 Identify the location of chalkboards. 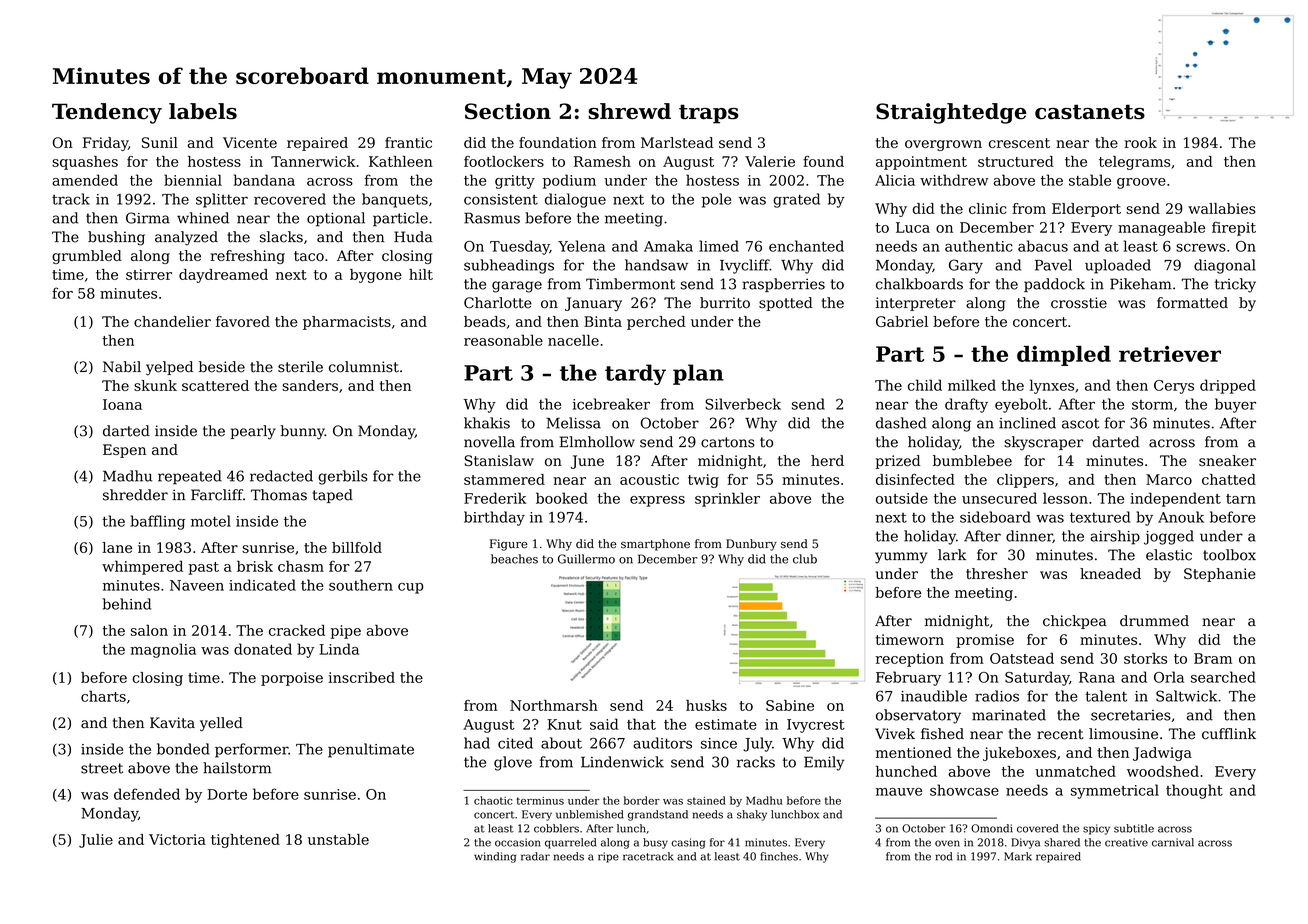
(919, 284).
